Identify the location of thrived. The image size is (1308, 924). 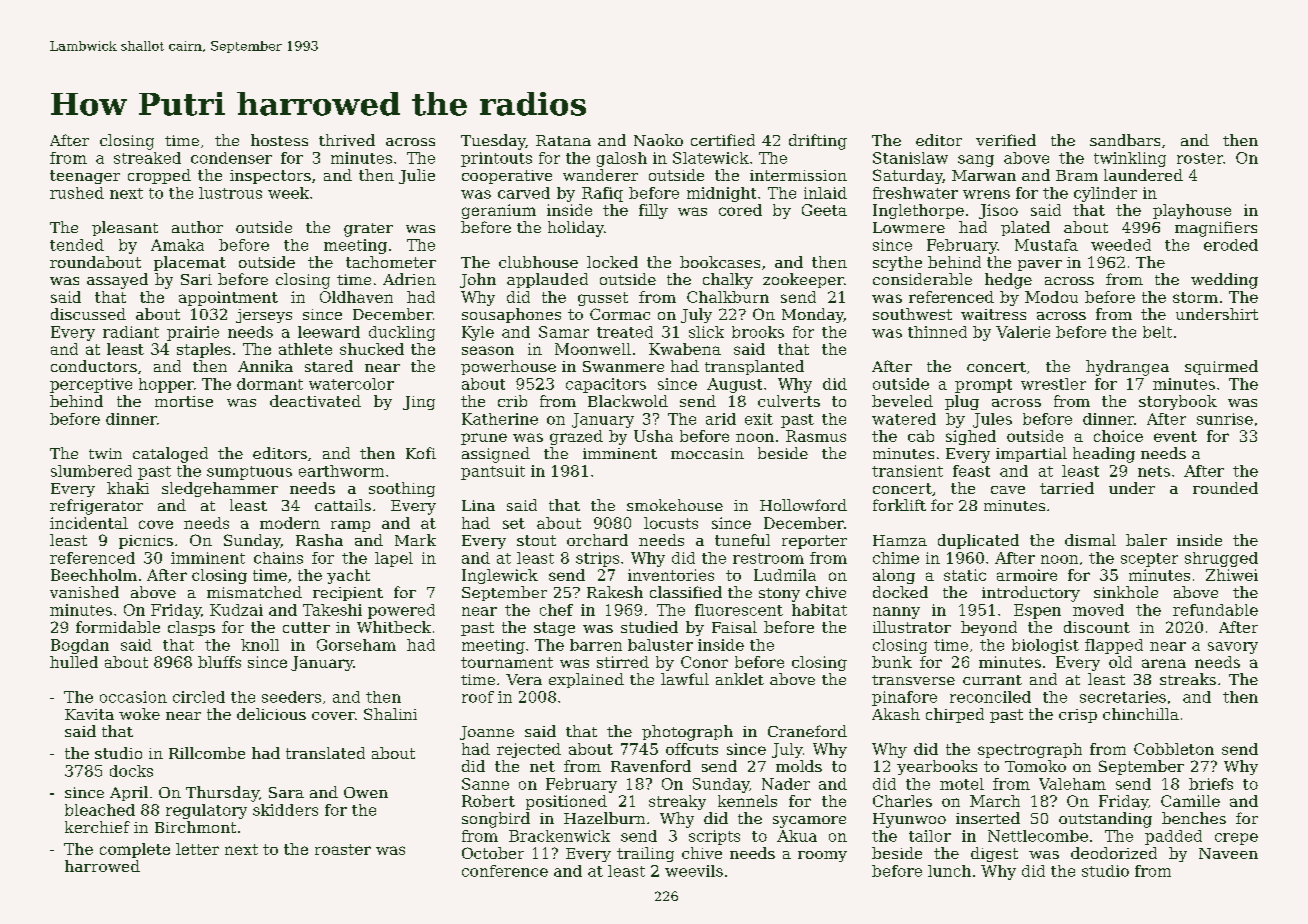
(347, 140).
